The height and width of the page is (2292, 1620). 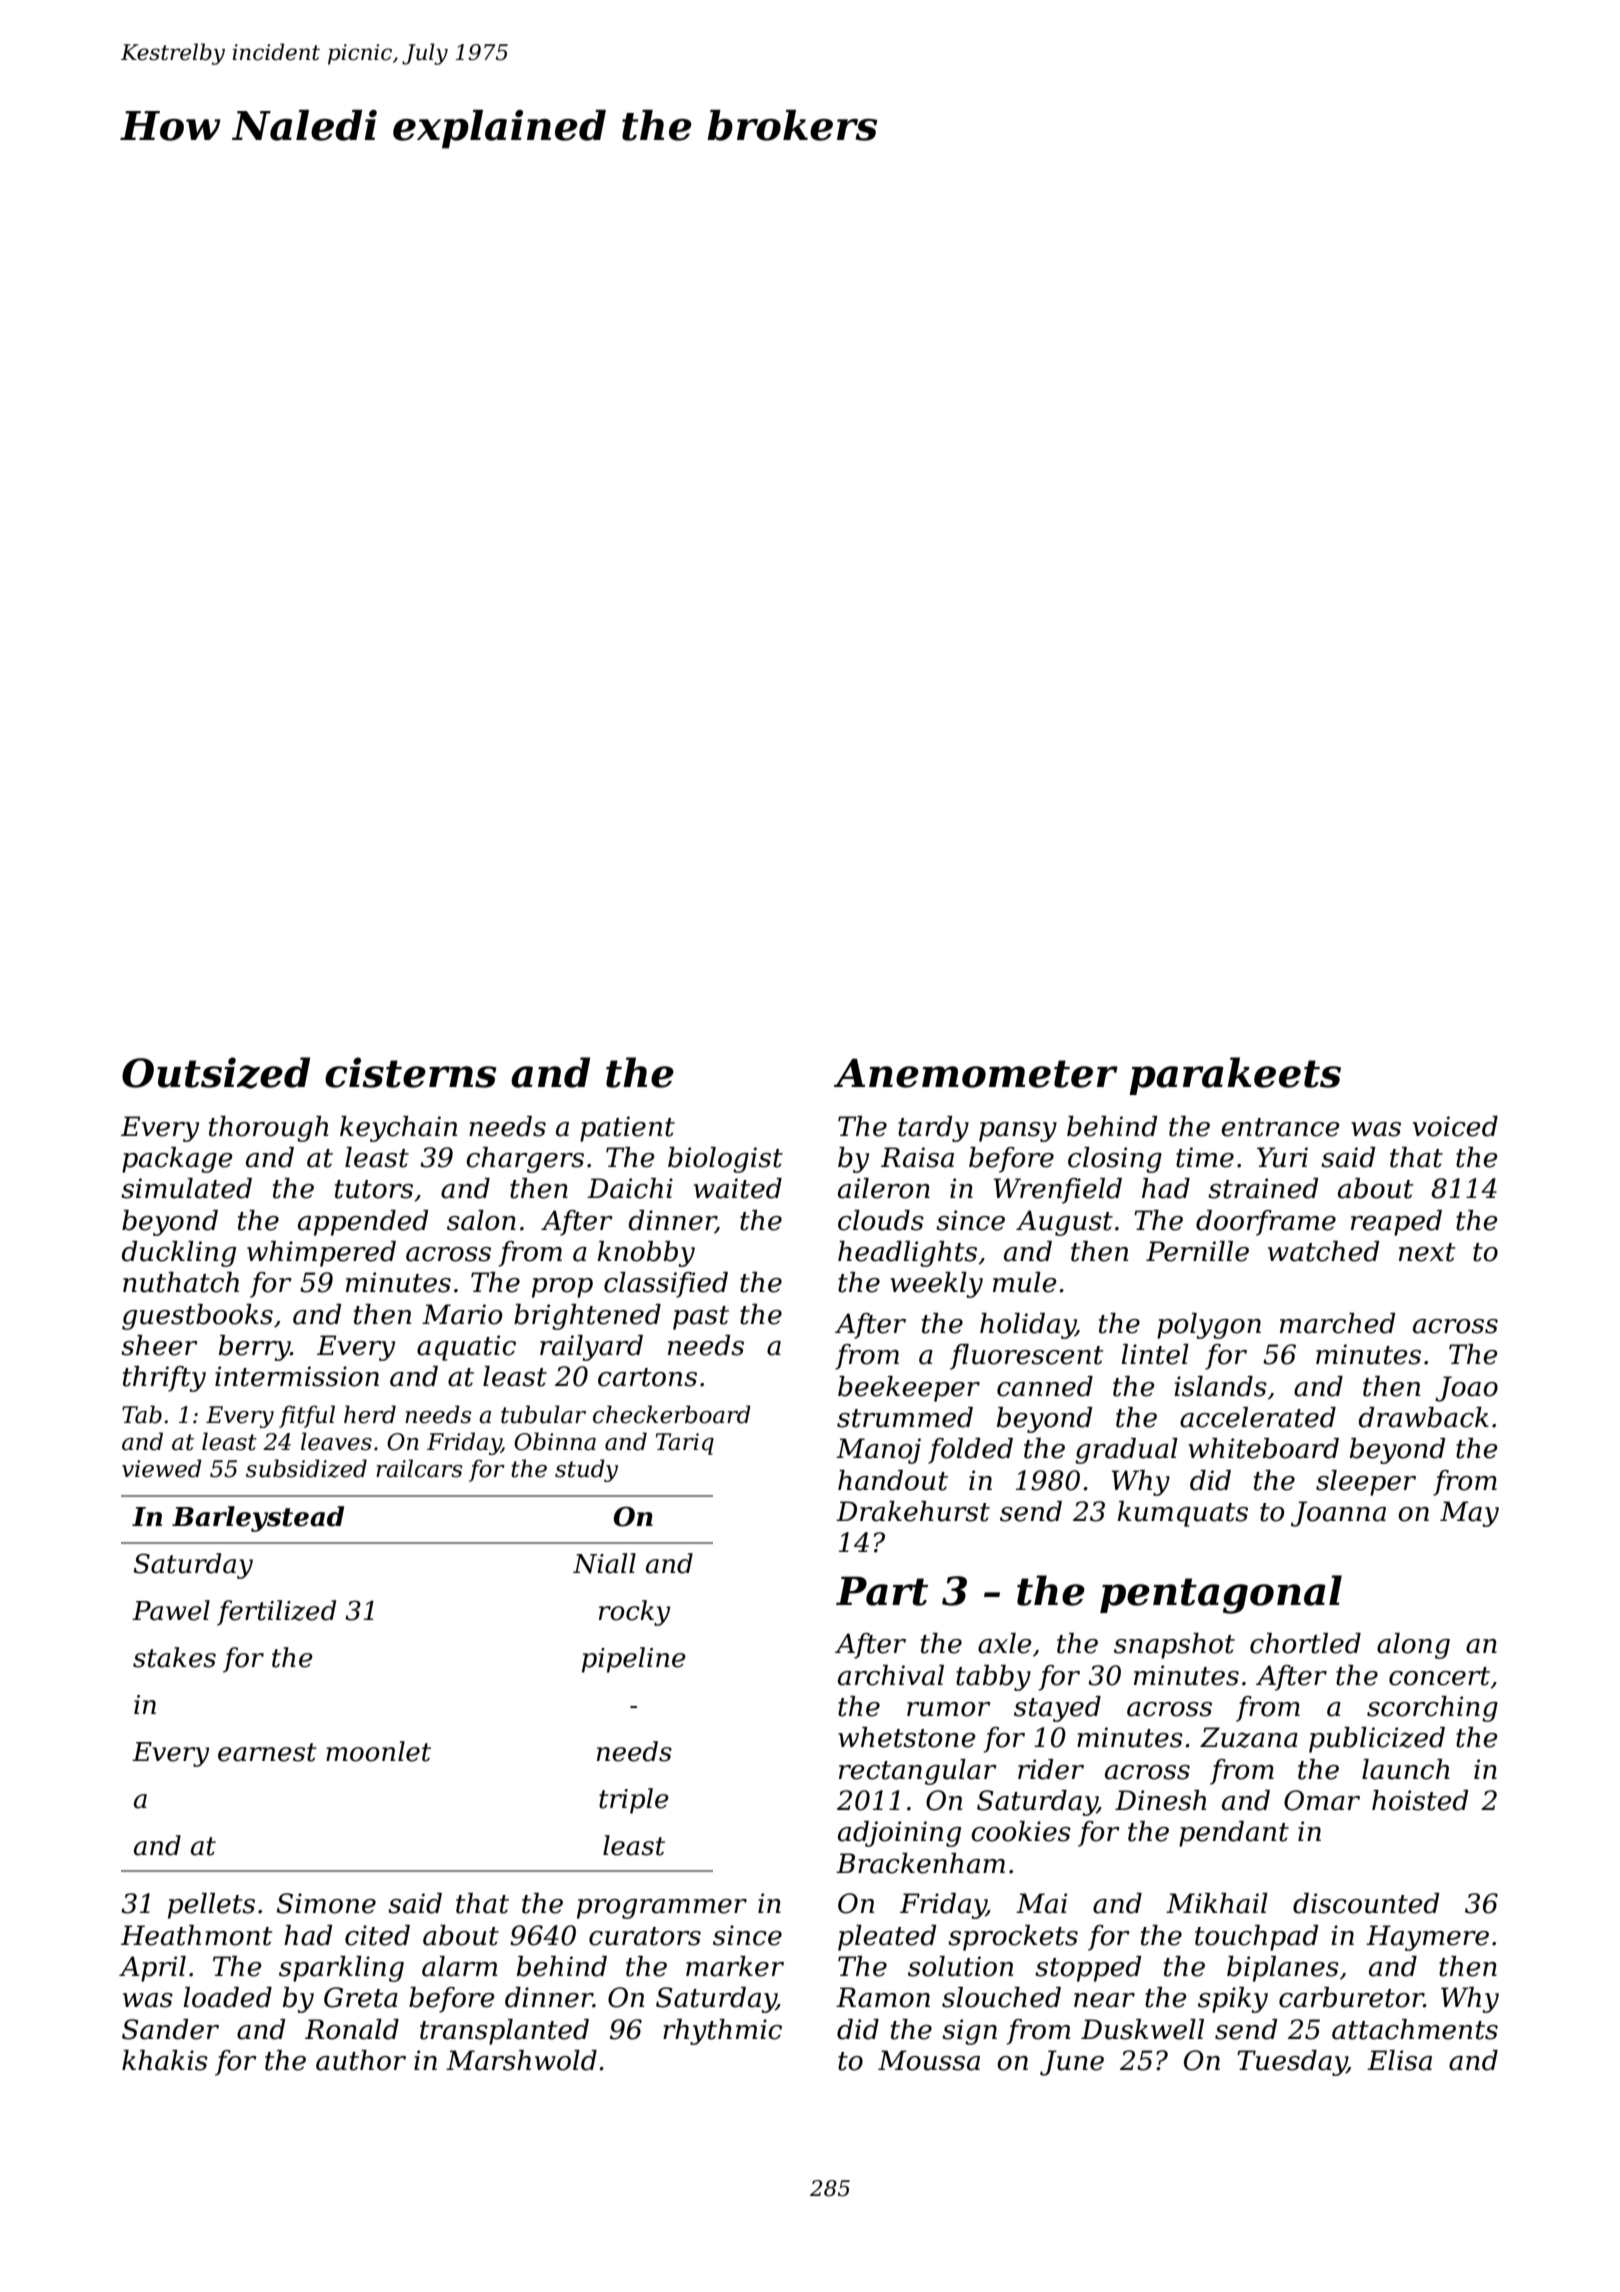 What do you see at coordinates (1396, 1223) in the page?
I see `reaped` at bounding box center [1396, 1223].
